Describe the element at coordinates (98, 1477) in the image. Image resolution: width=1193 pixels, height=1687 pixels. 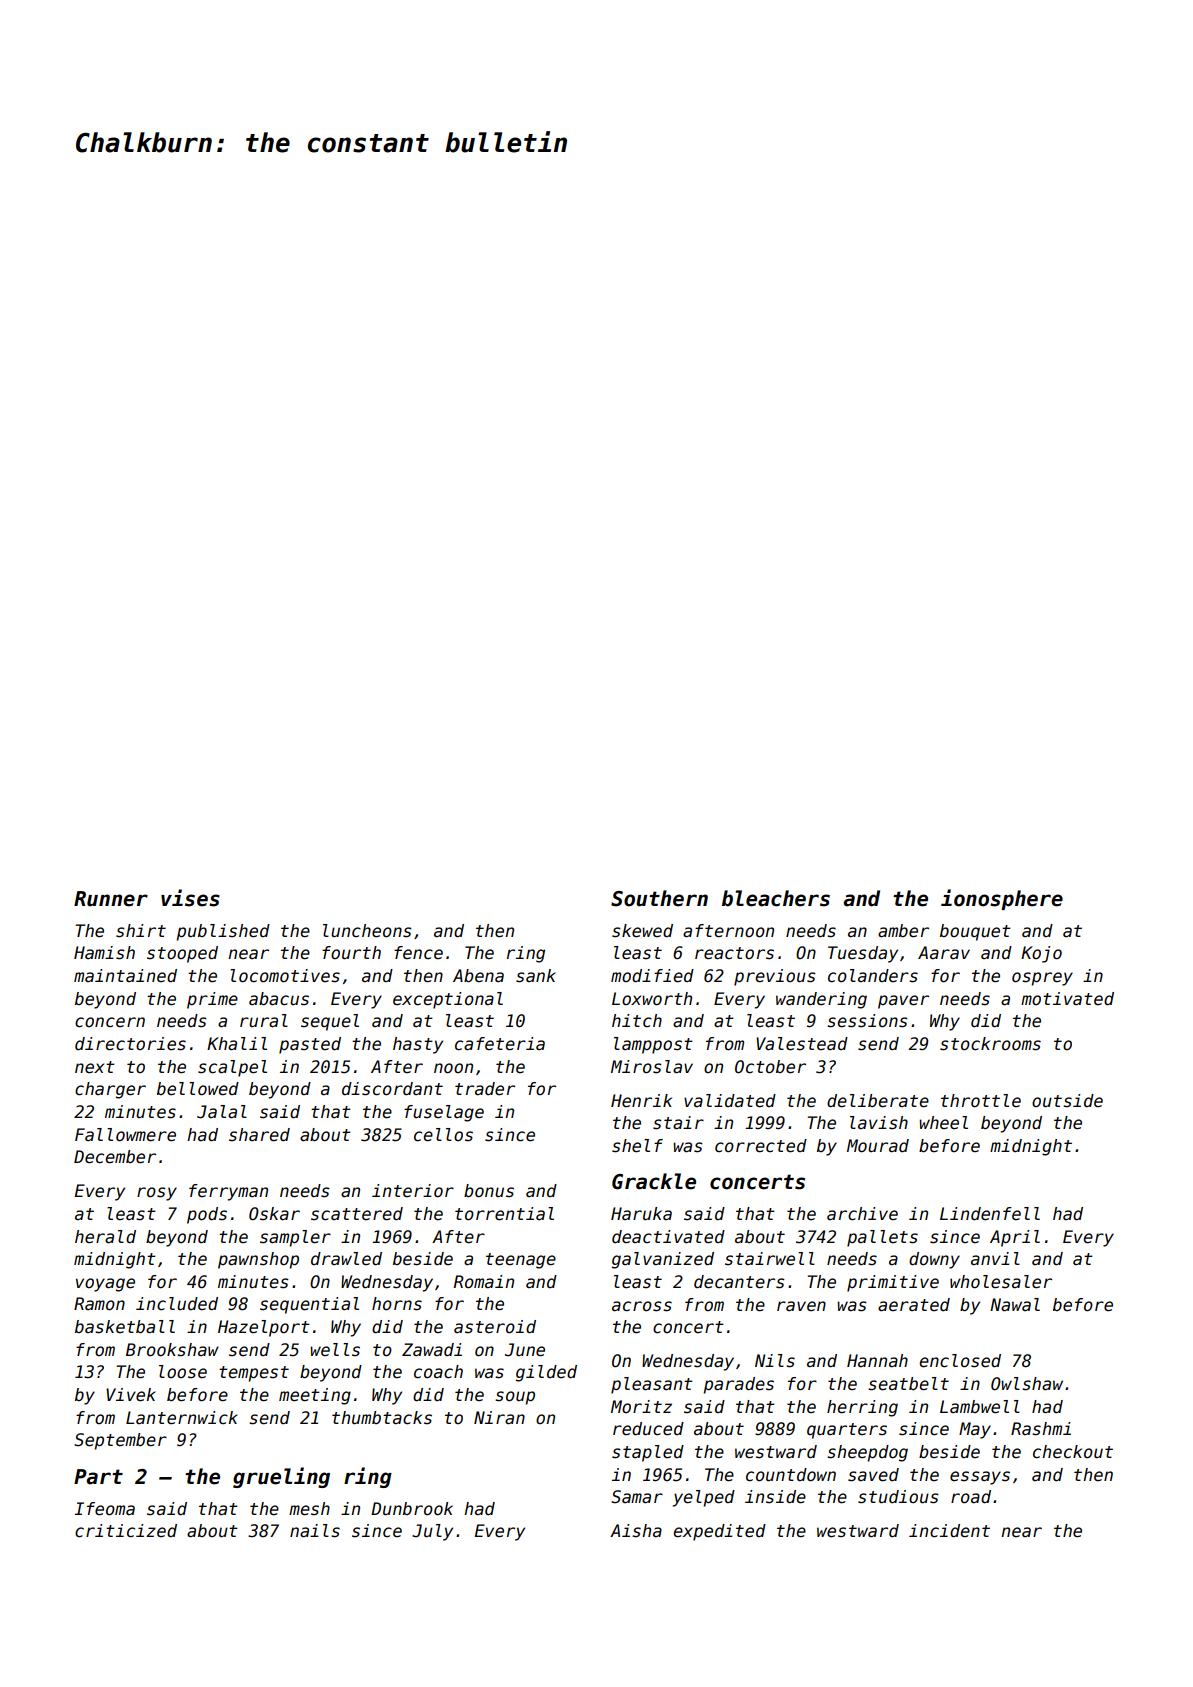
I see `Part` at that location.
